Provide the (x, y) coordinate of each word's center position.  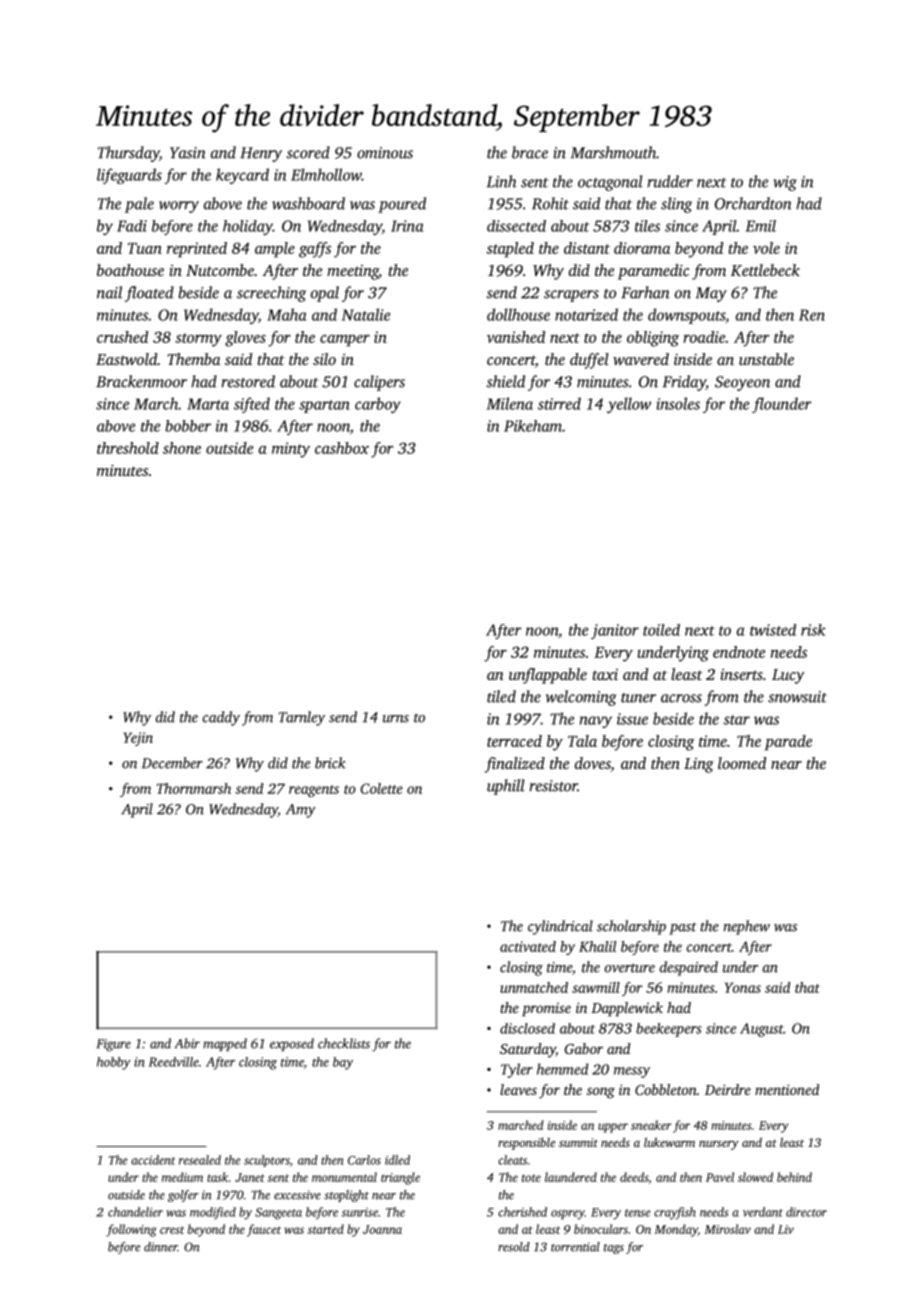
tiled (501, 696)
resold (514, 1247)
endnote (739, 652)
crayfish (675, 1213)
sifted (252, 405)
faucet (264, 1230)
